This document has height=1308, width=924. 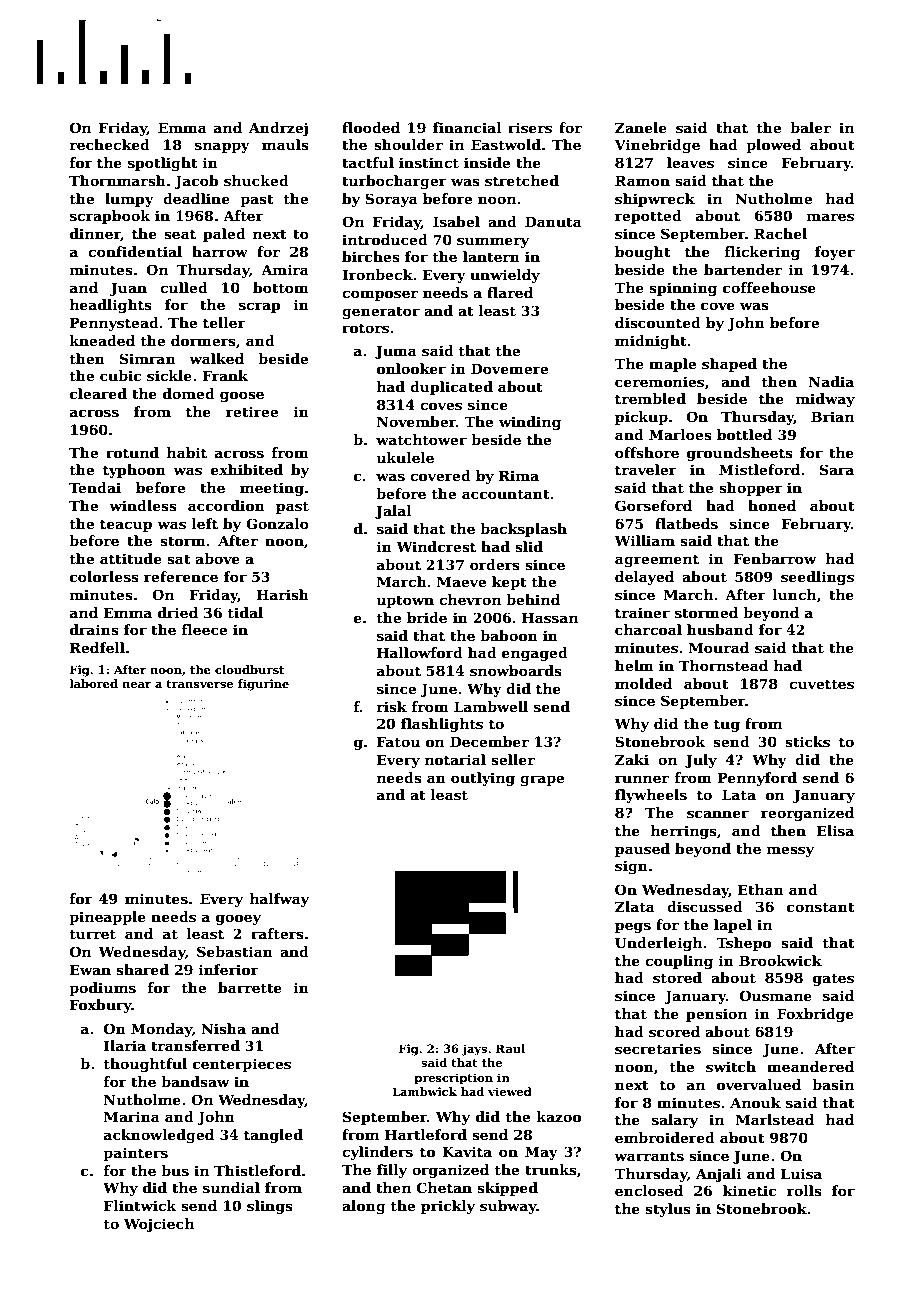 I want to click on gates, so click(x=833, y=979).
